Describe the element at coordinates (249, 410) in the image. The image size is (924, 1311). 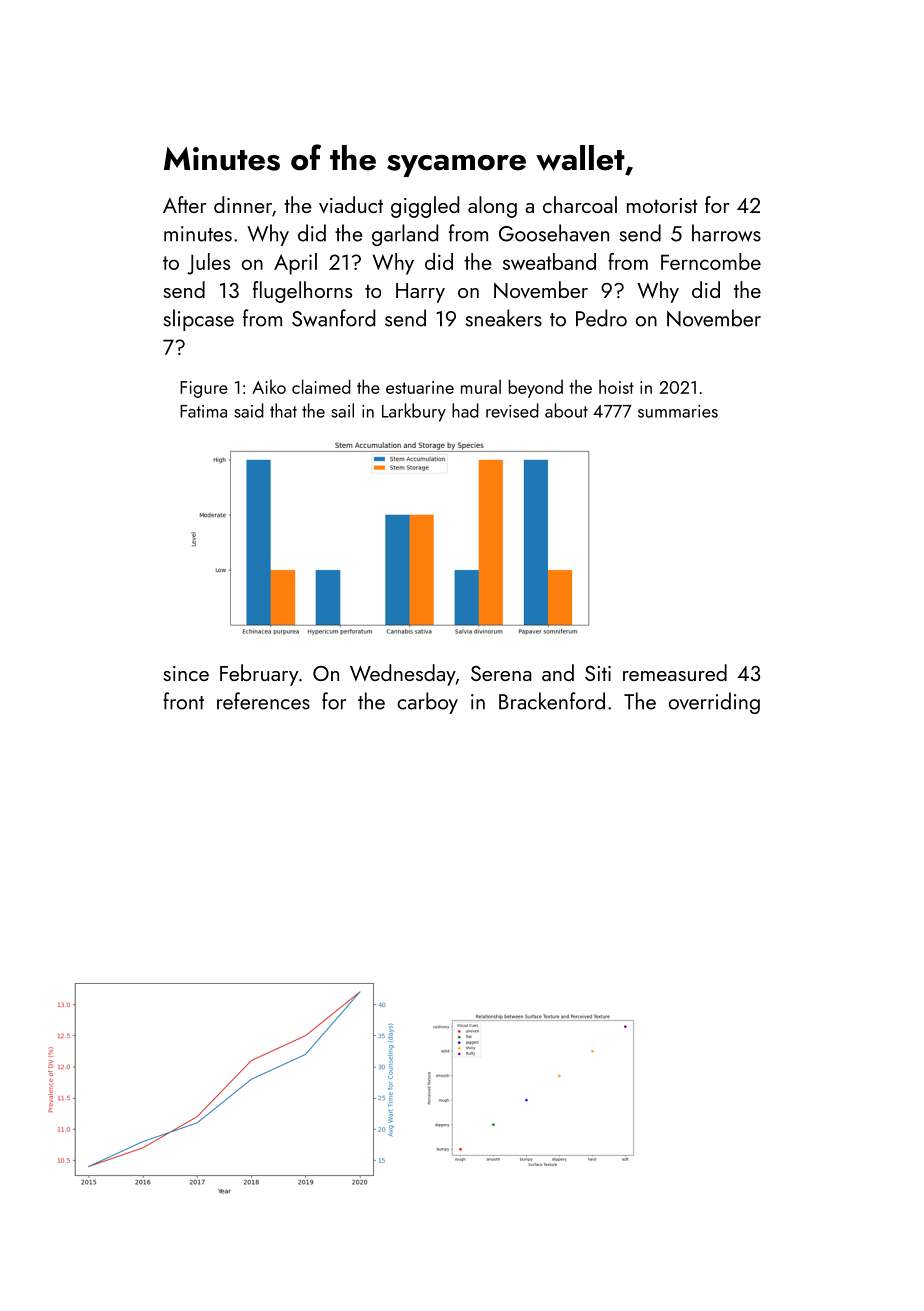
I see `said` at that location.
